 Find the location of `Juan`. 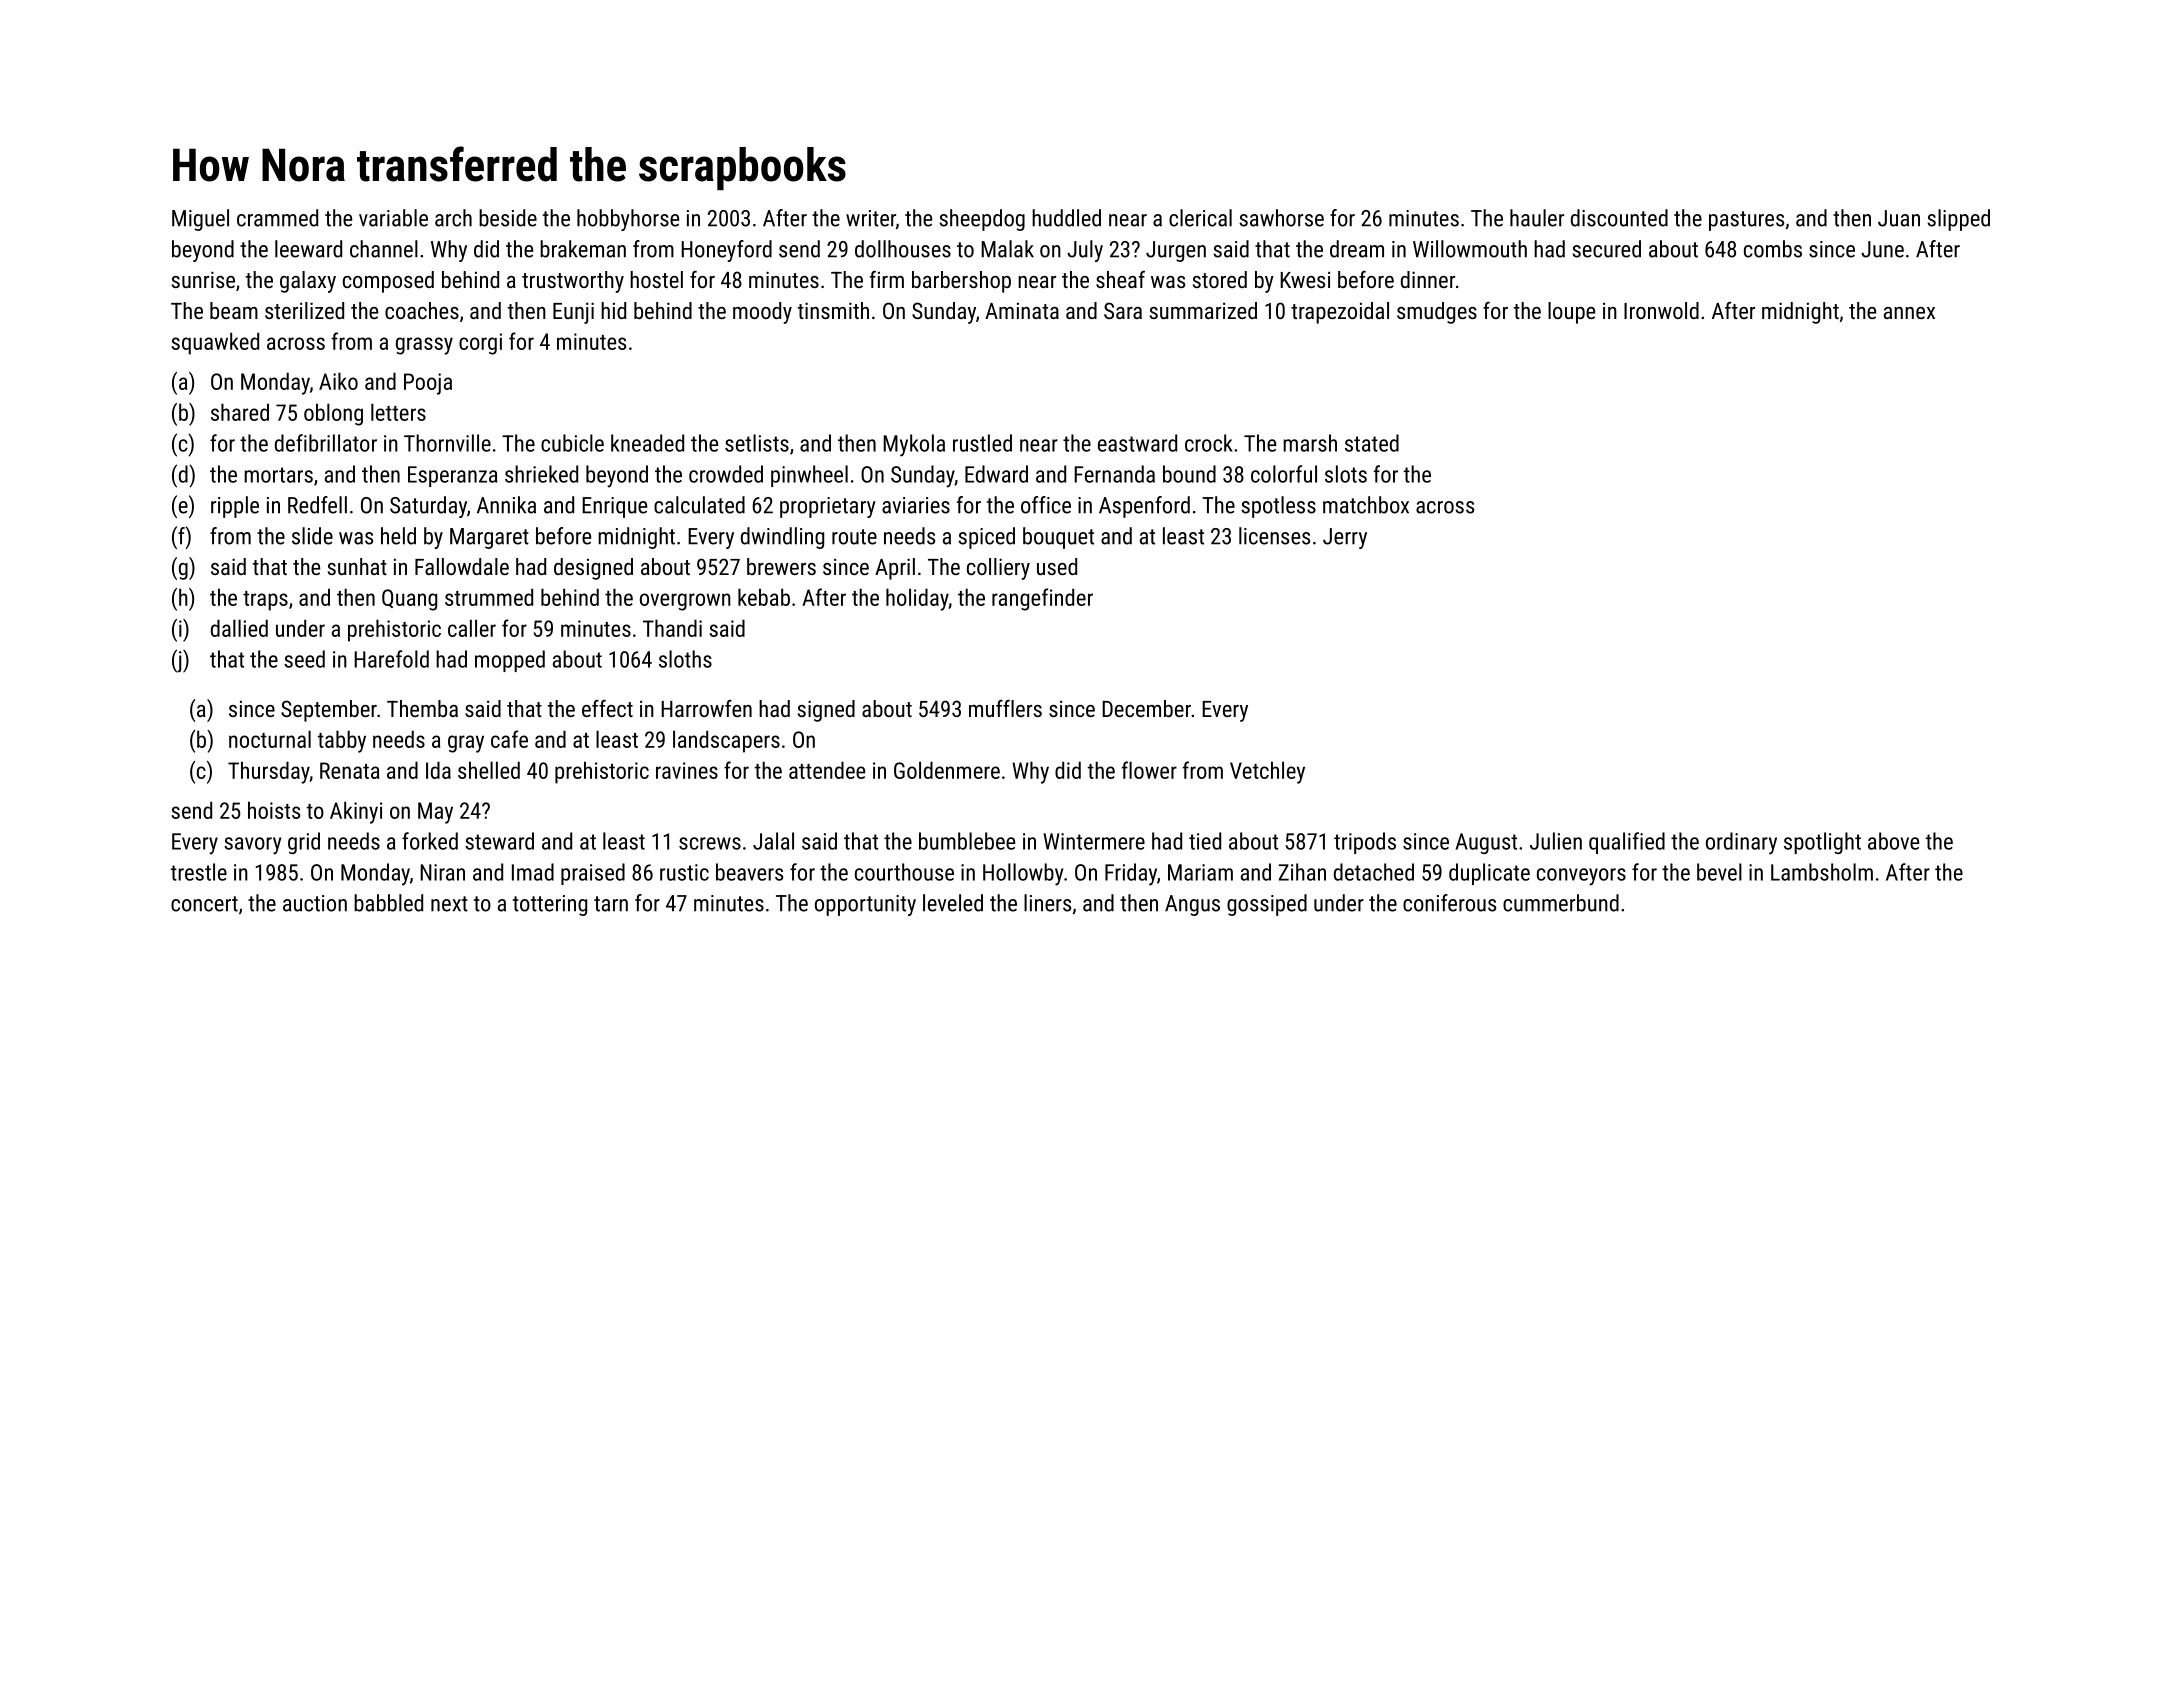

Juan is located at coordinates (1899, 218).
